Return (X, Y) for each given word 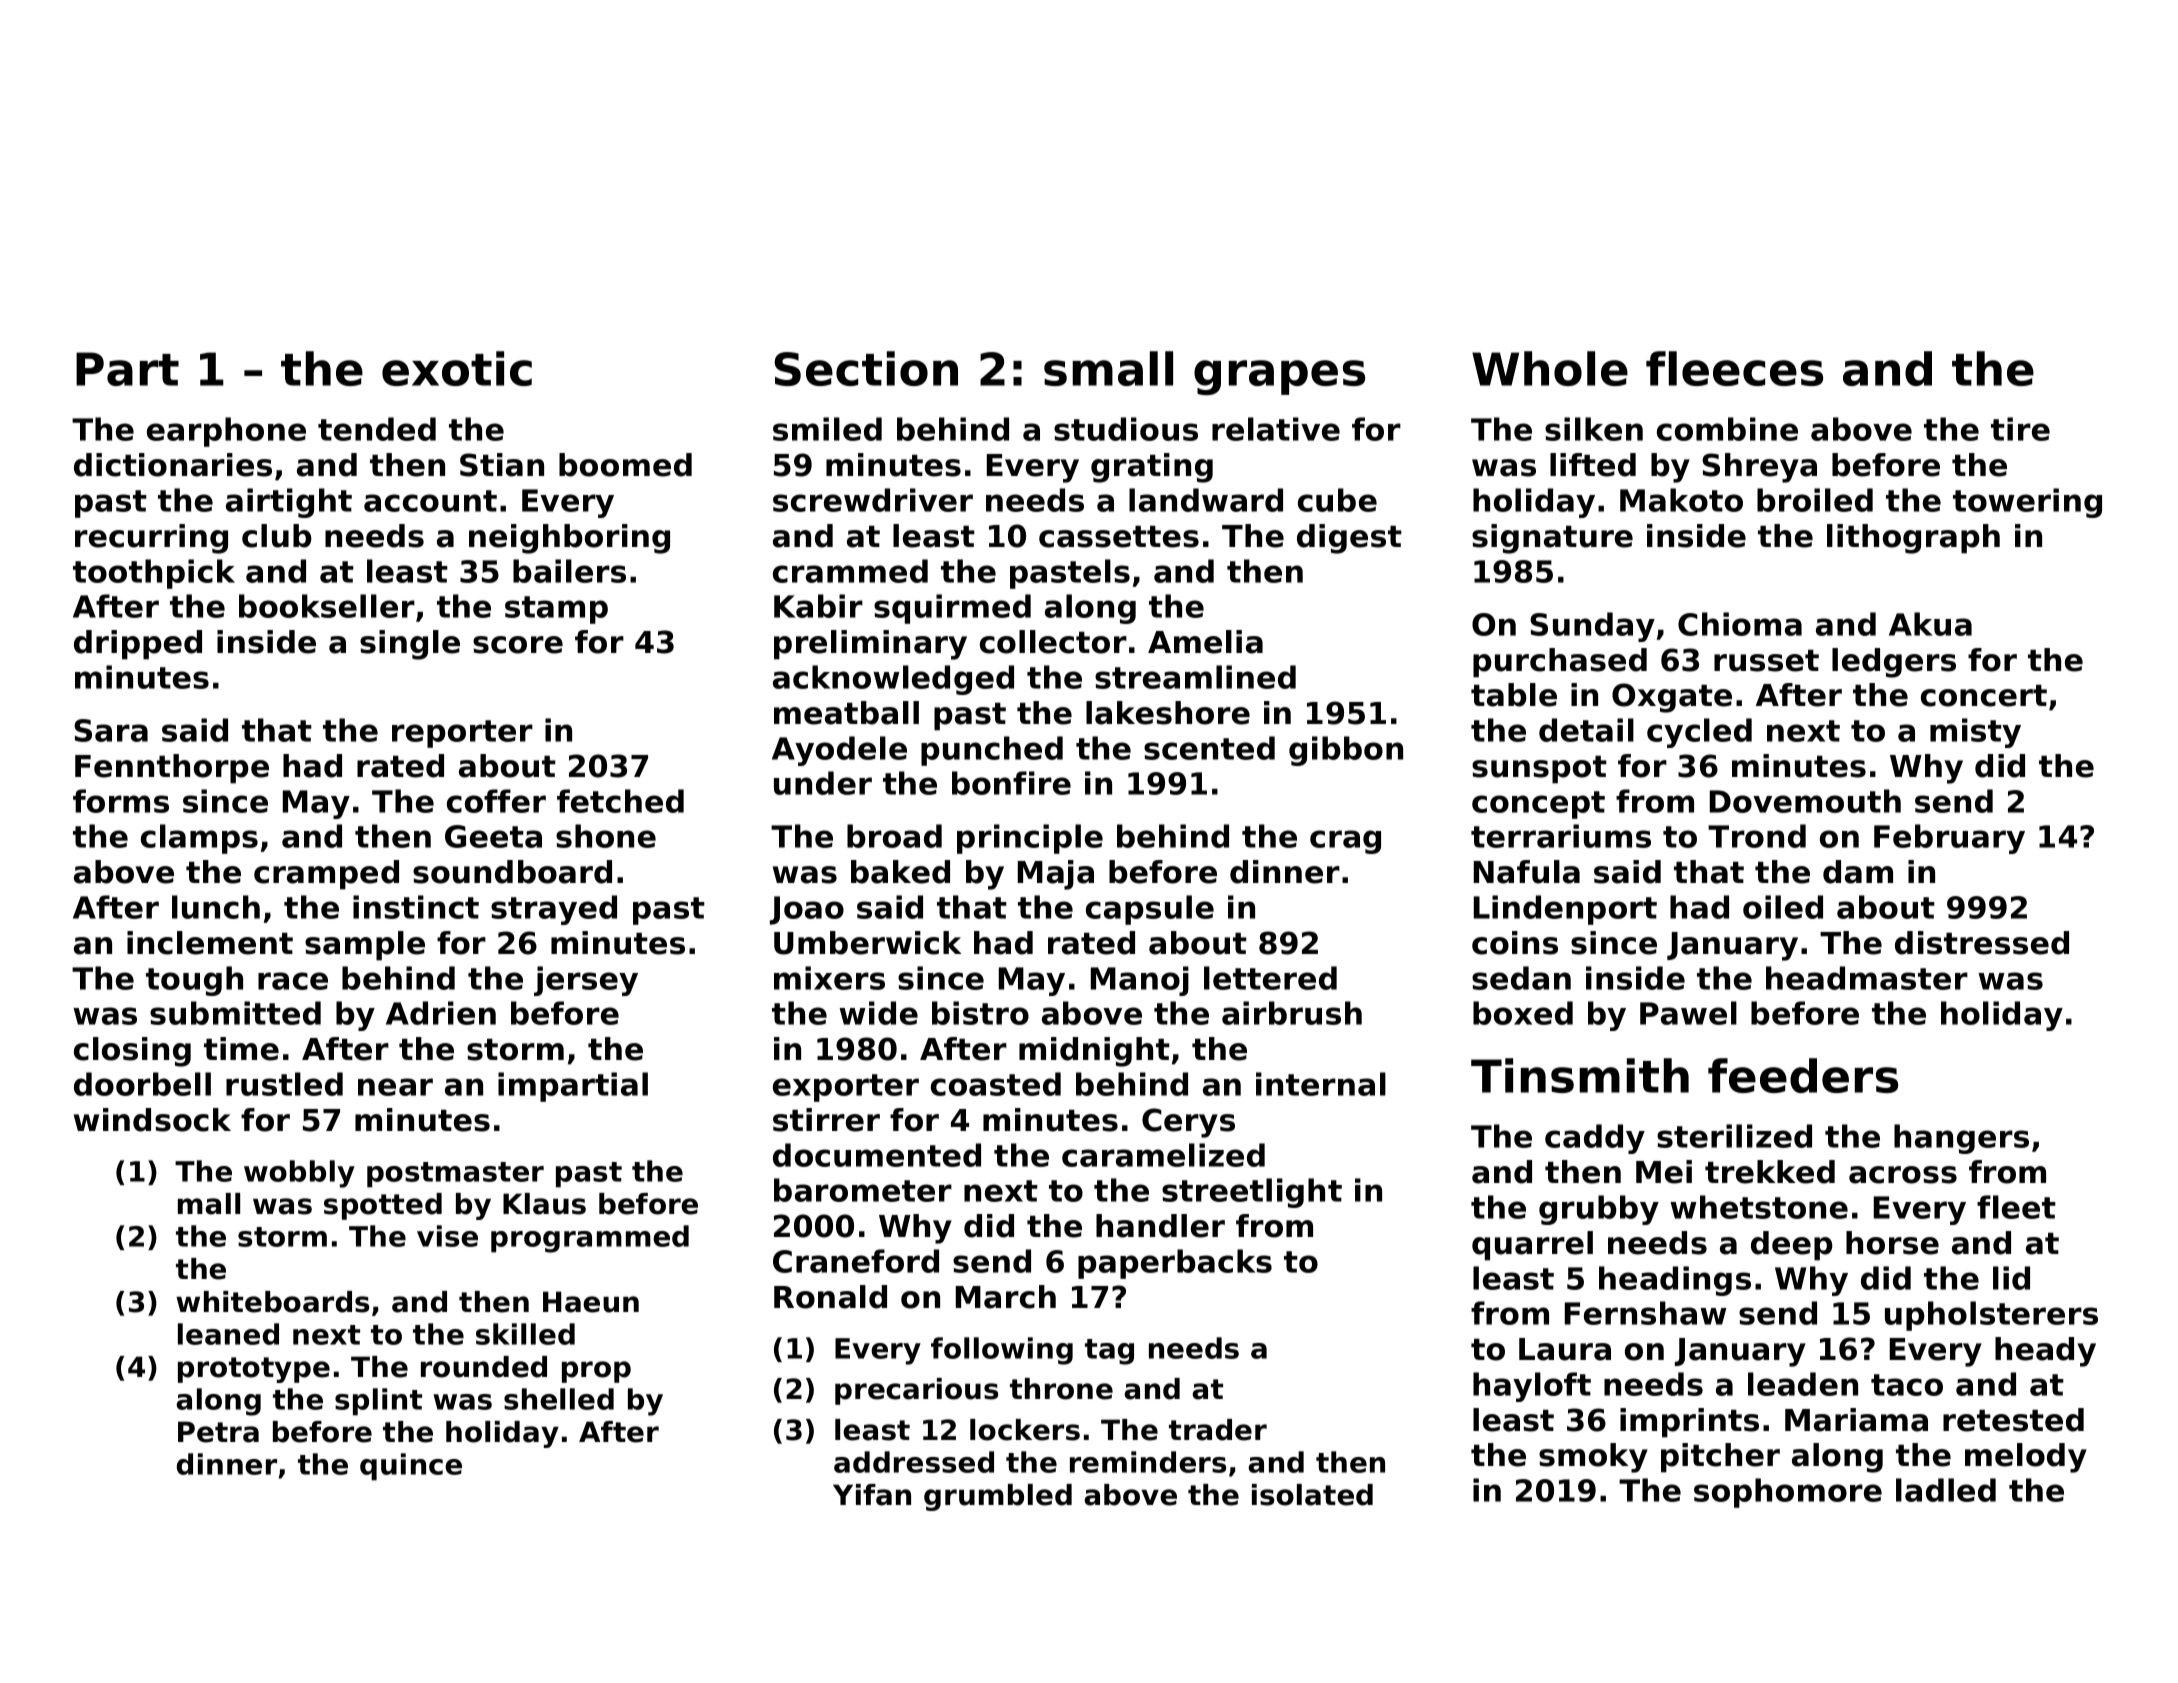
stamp (556, 610)
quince (411, 1467)
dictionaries (173, 465)
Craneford (856, 1261)
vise (447, 1236)
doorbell (142, 1084)
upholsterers (1991, 1316)
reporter (462, 734)
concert (1984, 696)
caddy (1595, 1139)
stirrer (826, 1120)
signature (1552, 539)
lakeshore (1168, 713)
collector (1053, 642)
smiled (827, 429)
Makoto (1681, 500)
